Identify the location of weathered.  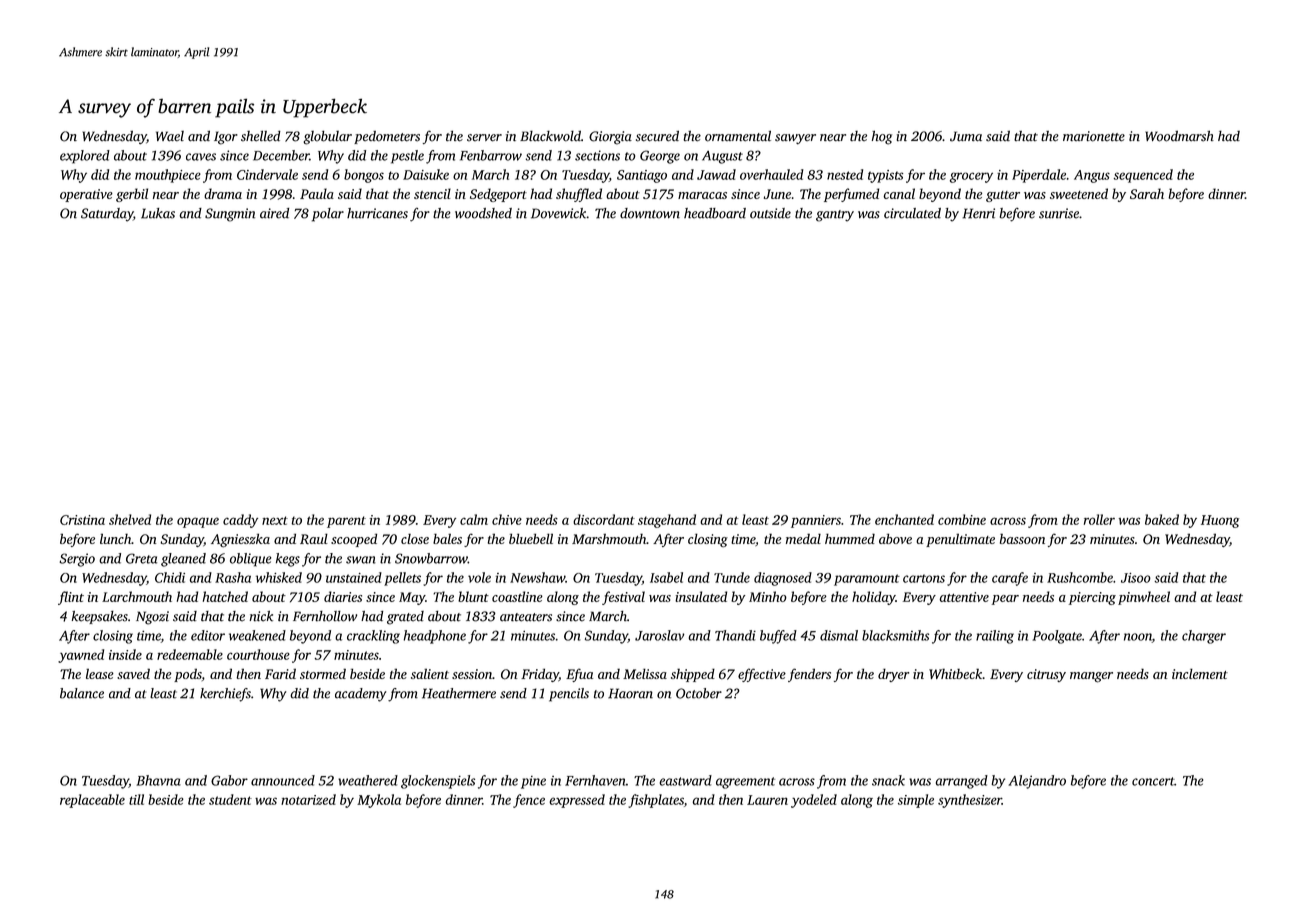
(368, 780).
